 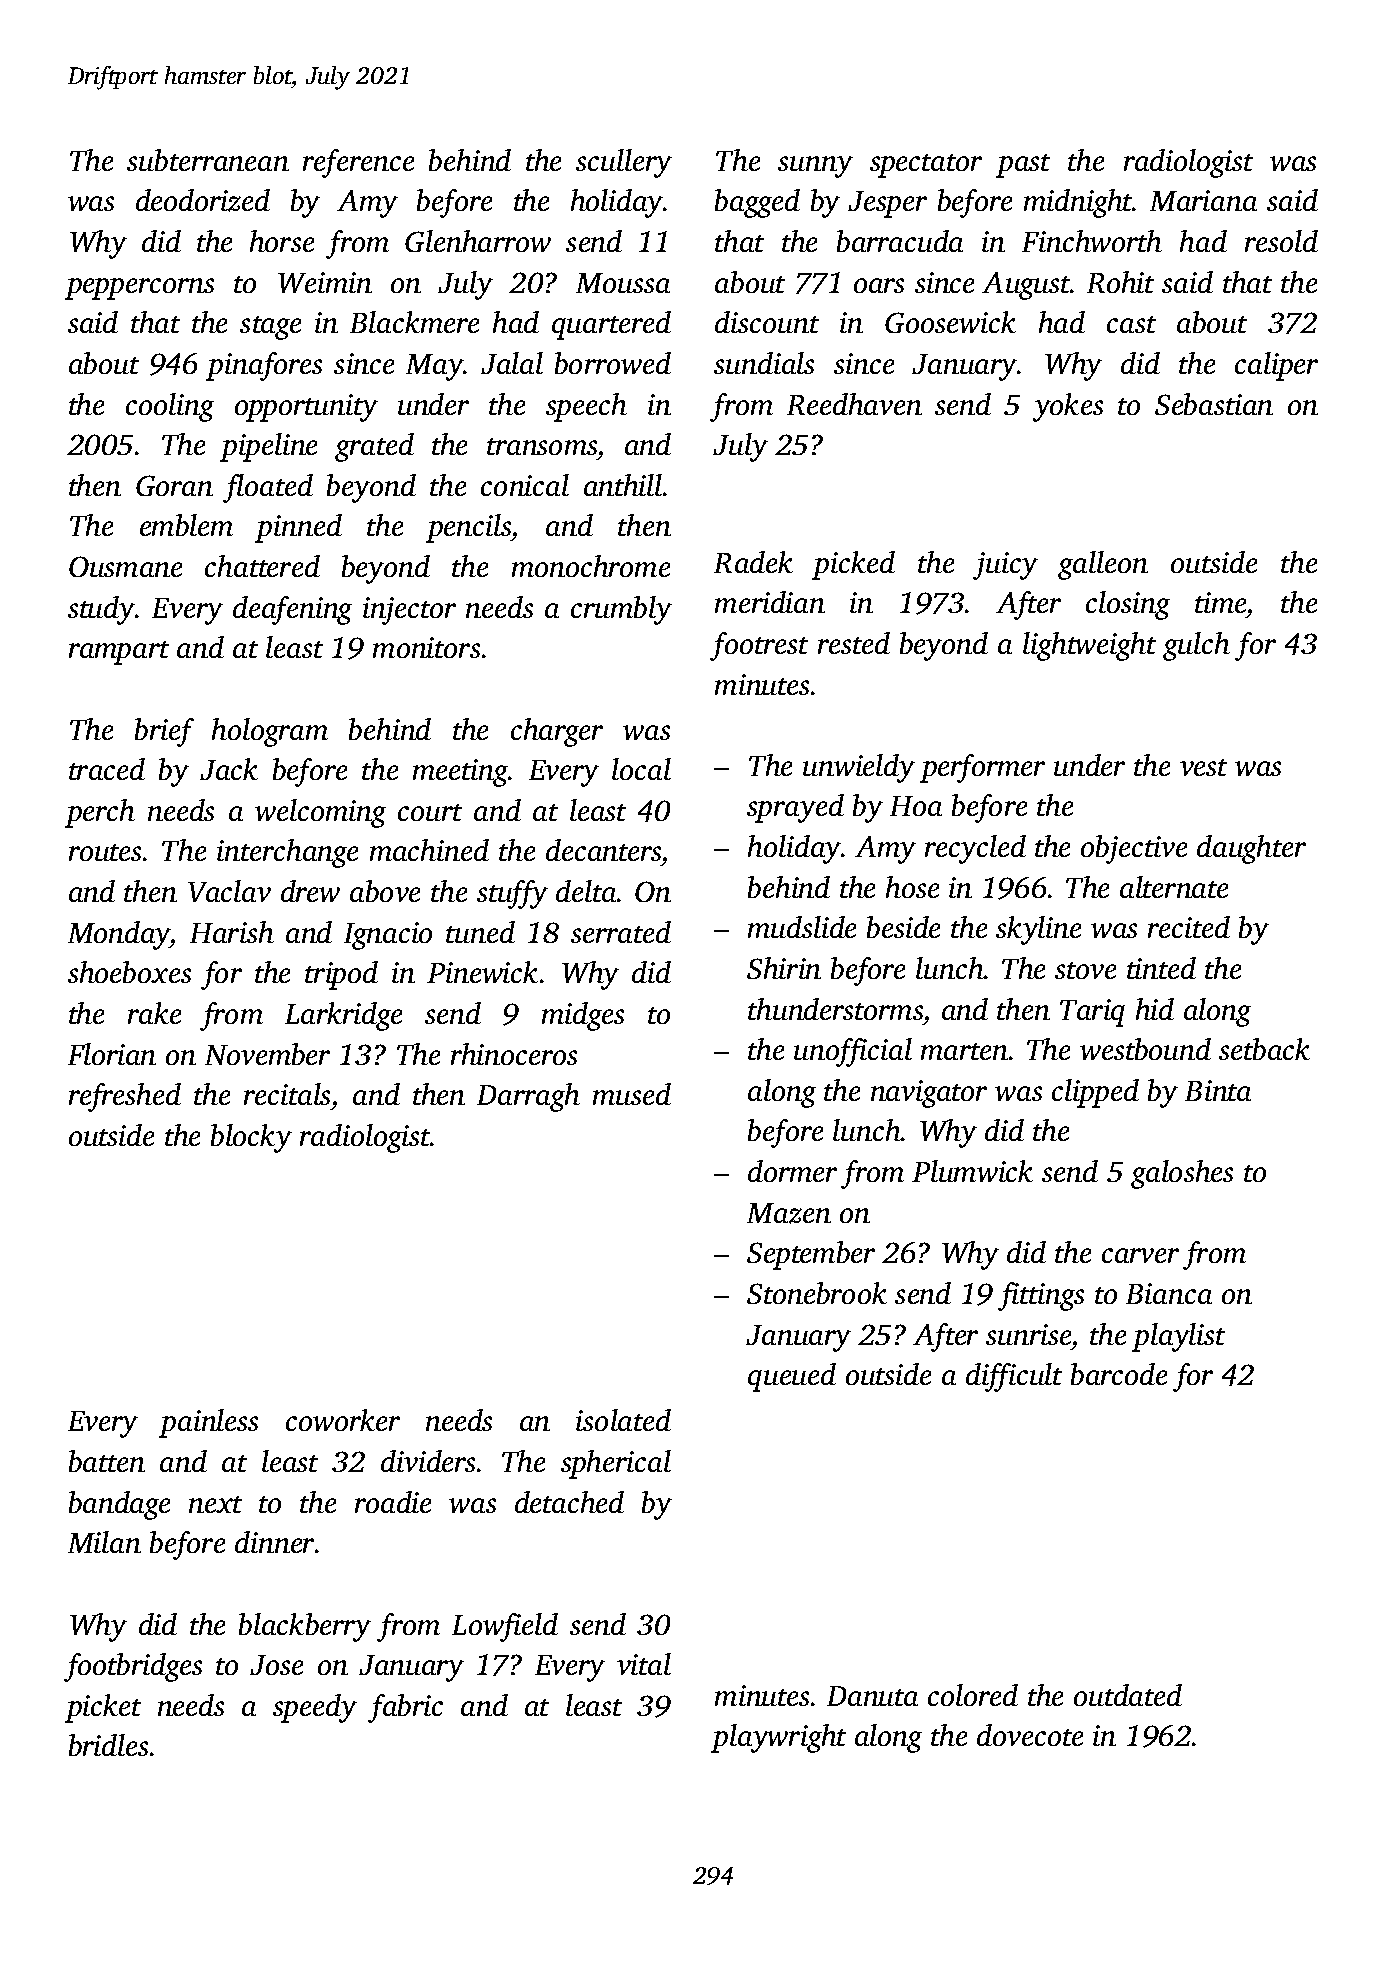 I want to click on footbridges, so click(x=133, y=1667).
